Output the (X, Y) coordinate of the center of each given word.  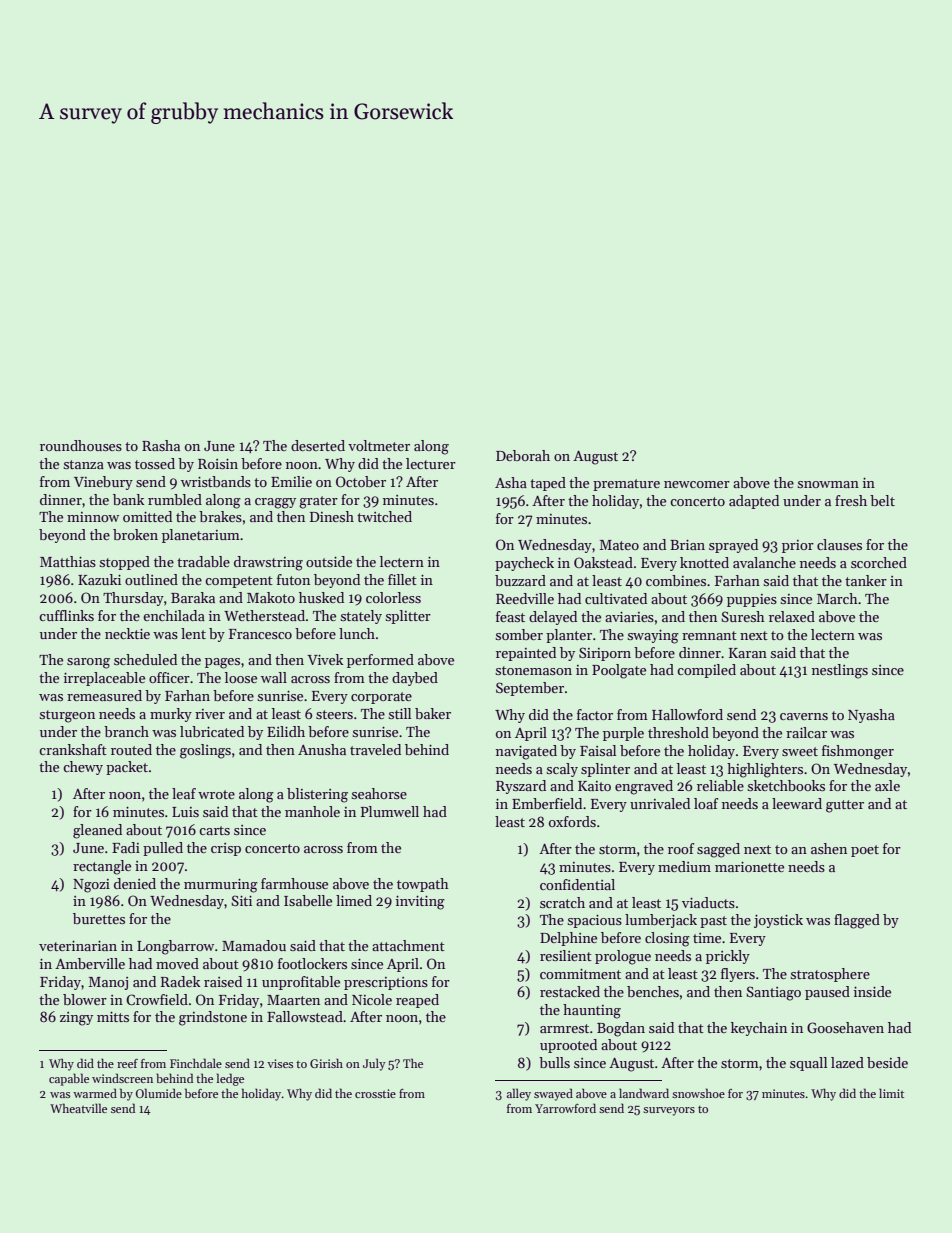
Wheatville (78, 1108)
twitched (384, 516)
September (530, 689)
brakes (220, 516)
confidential (577, 884)
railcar (806, 732)
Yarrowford (565, 1108)
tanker (866, 580)
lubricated (212, 731)
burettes (99, 918)
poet (865, 851)
